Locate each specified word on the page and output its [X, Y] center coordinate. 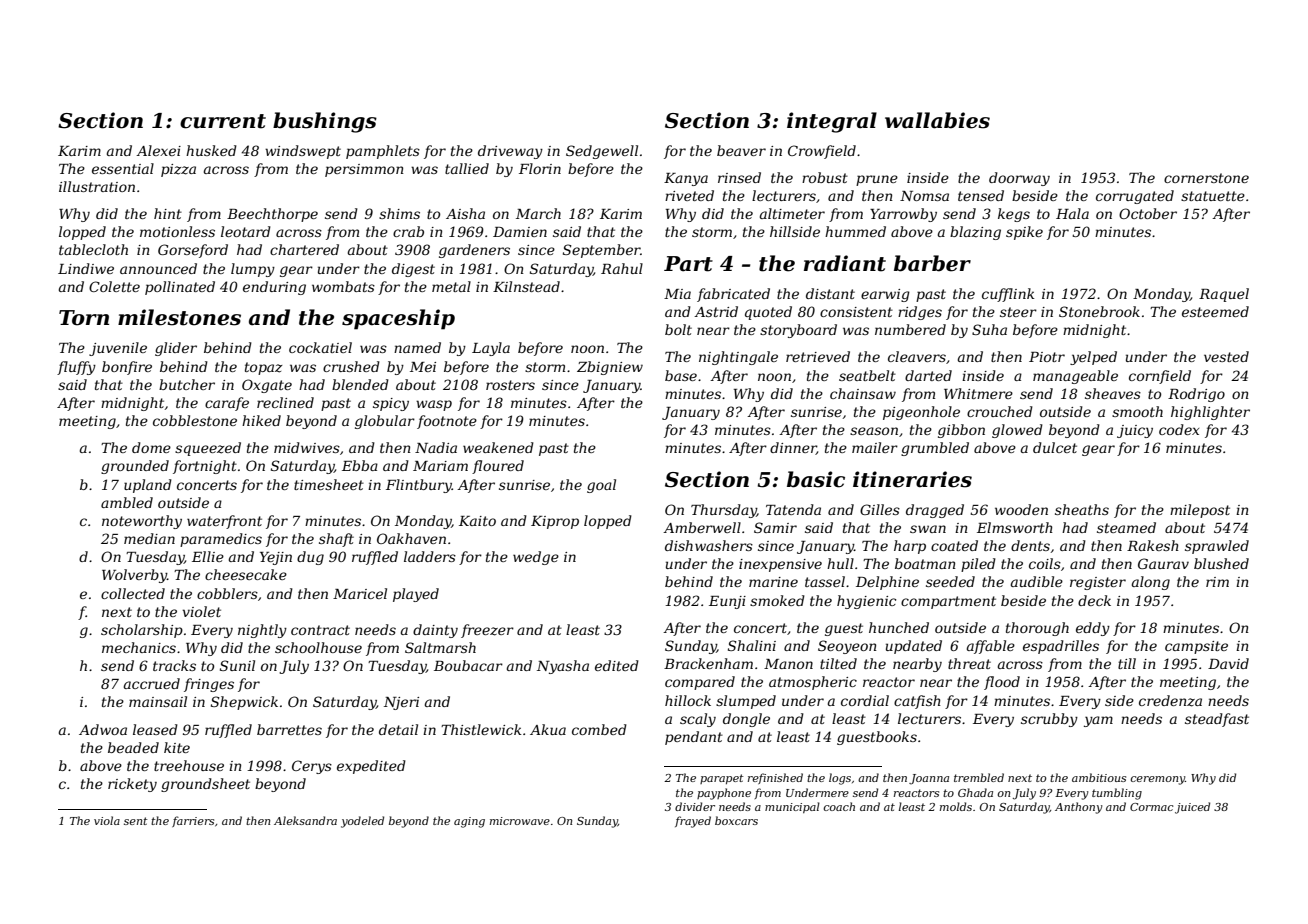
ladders [430, 556]
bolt [678, 329]
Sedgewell [602, 152]
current [223, 121]
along [1151, 583]
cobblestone [195, 420]
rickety [132, 785]
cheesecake [246, 574]
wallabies [937, 120]
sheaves [1113, 393]
